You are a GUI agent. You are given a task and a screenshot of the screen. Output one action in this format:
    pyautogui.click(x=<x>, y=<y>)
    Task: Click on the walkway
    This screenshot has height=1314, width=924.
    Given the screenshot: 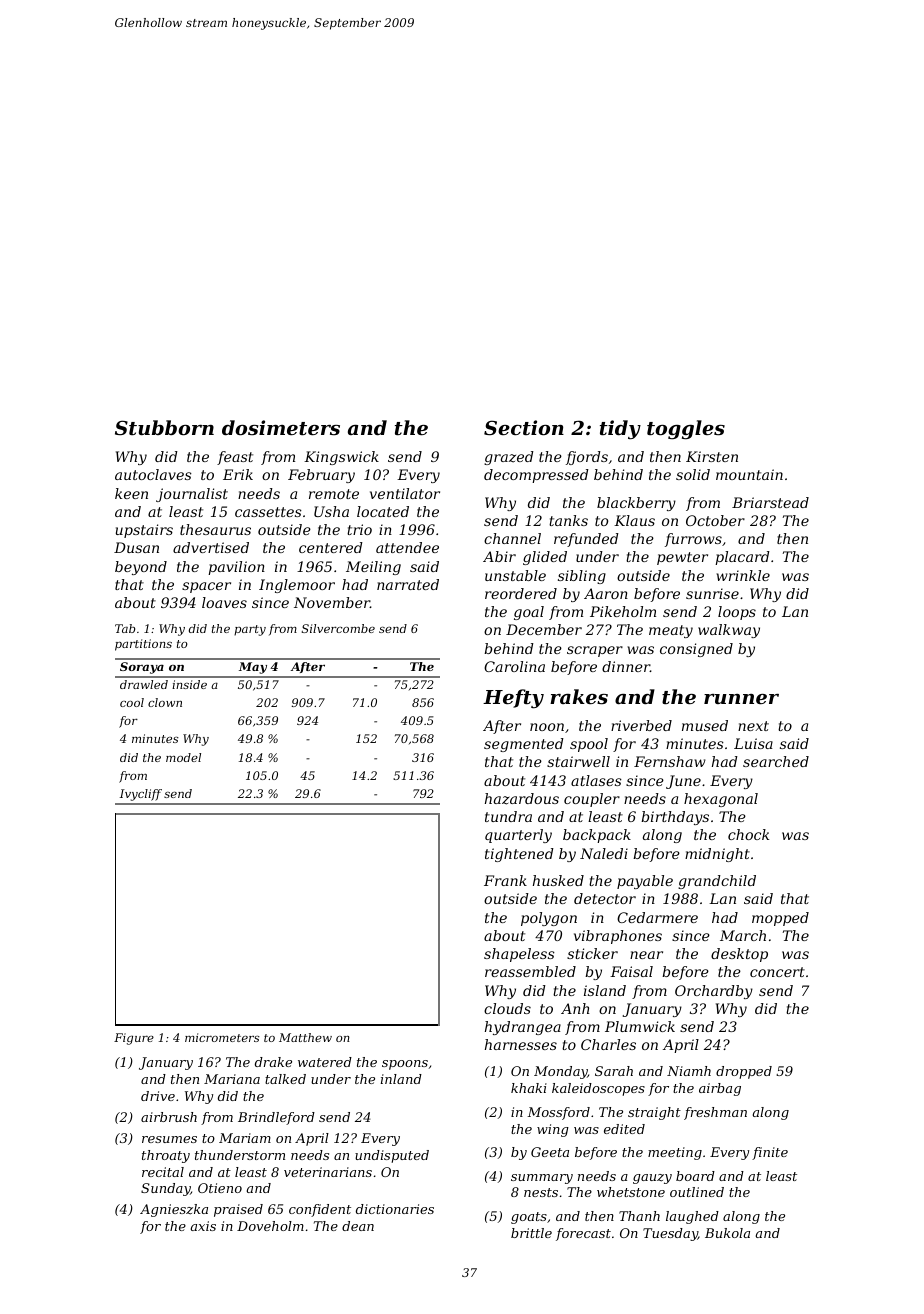 What is the action you would take?
    pyautogui.click(x=729, y=631)
